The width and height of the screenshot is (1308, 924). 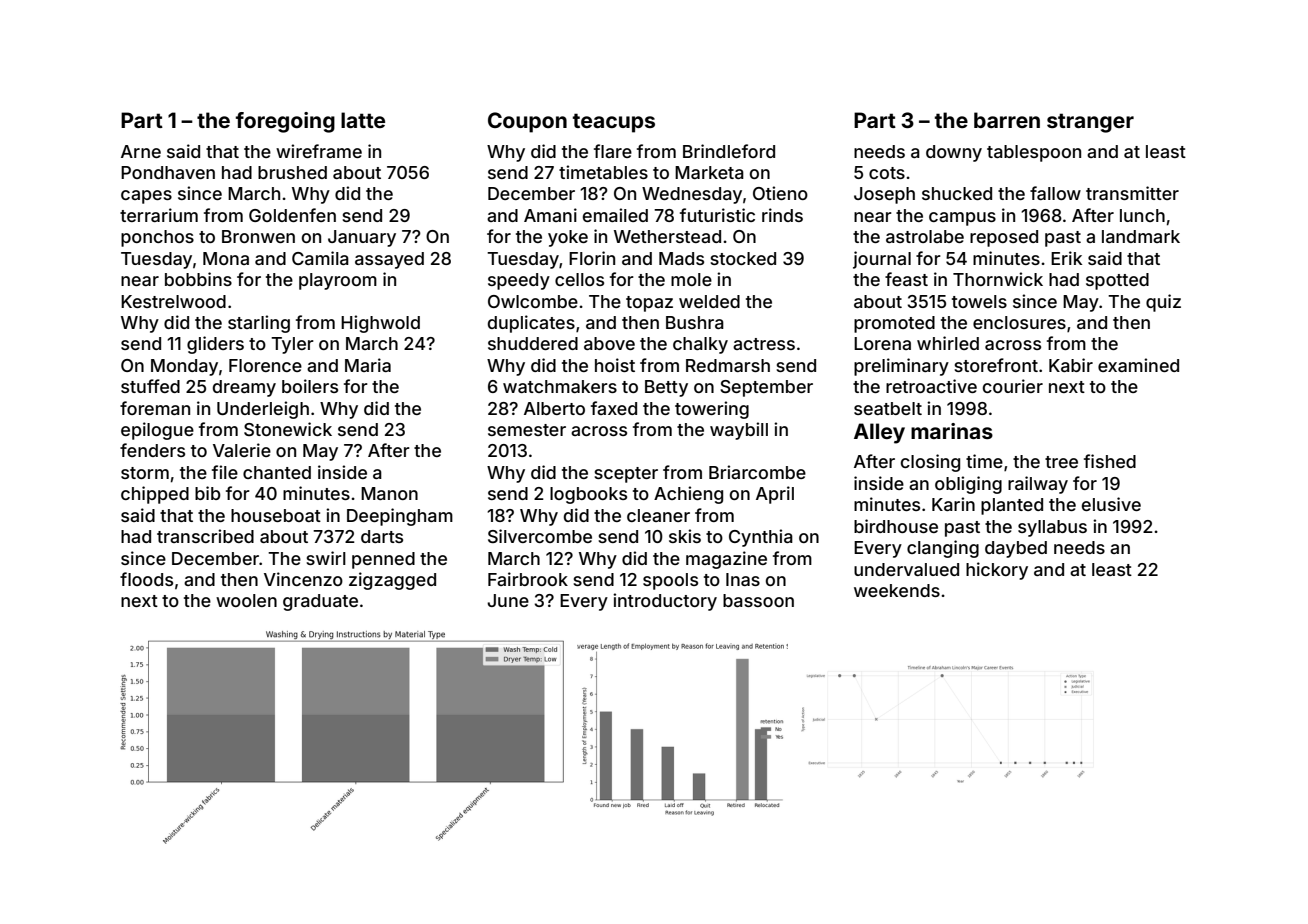 What do you see at coordinates (615, 215) in the screenshot?
I see `emailed` at bounding box center [615, 215].
